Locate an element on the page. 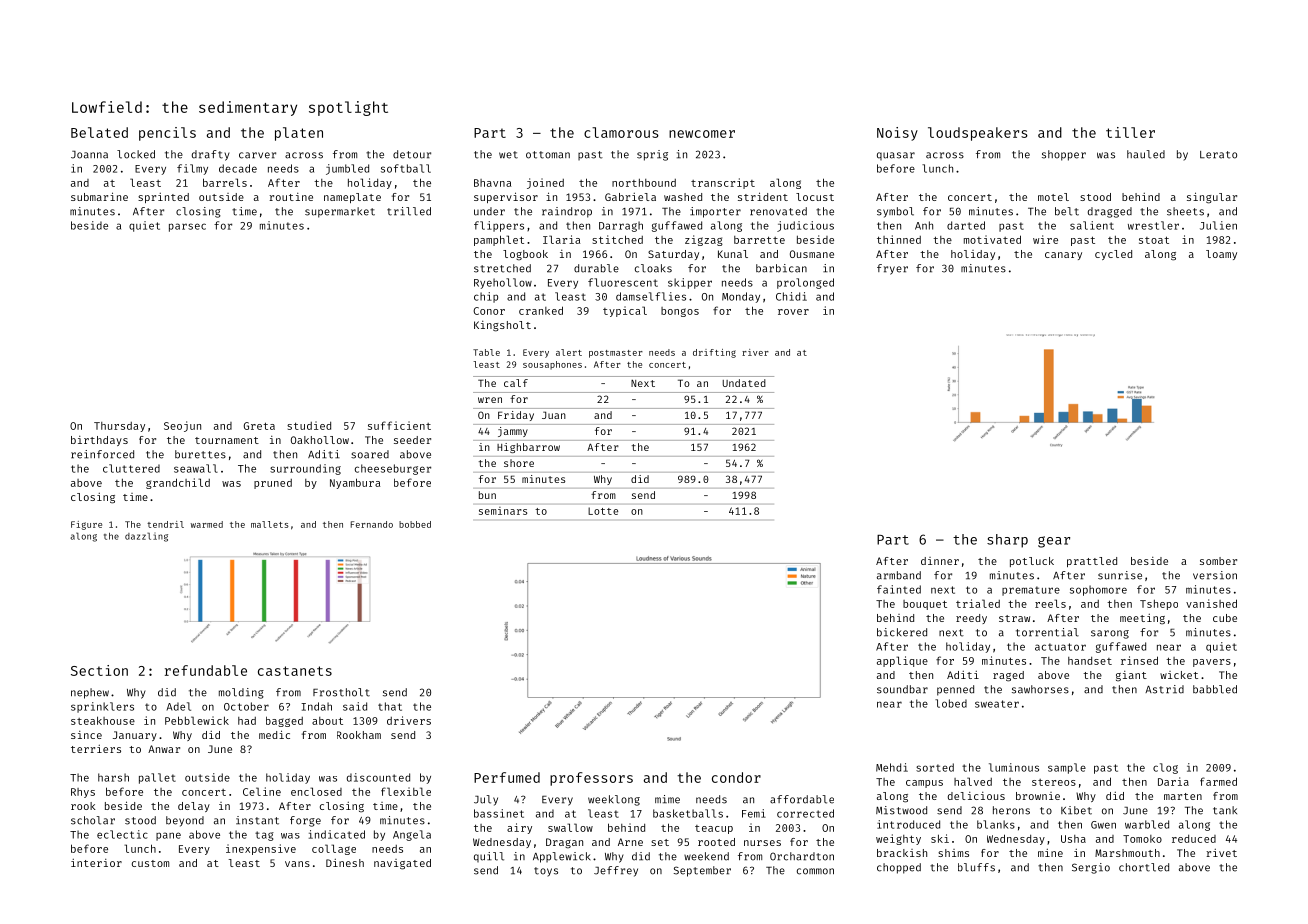  professors is located at coordinates (591, 779).
